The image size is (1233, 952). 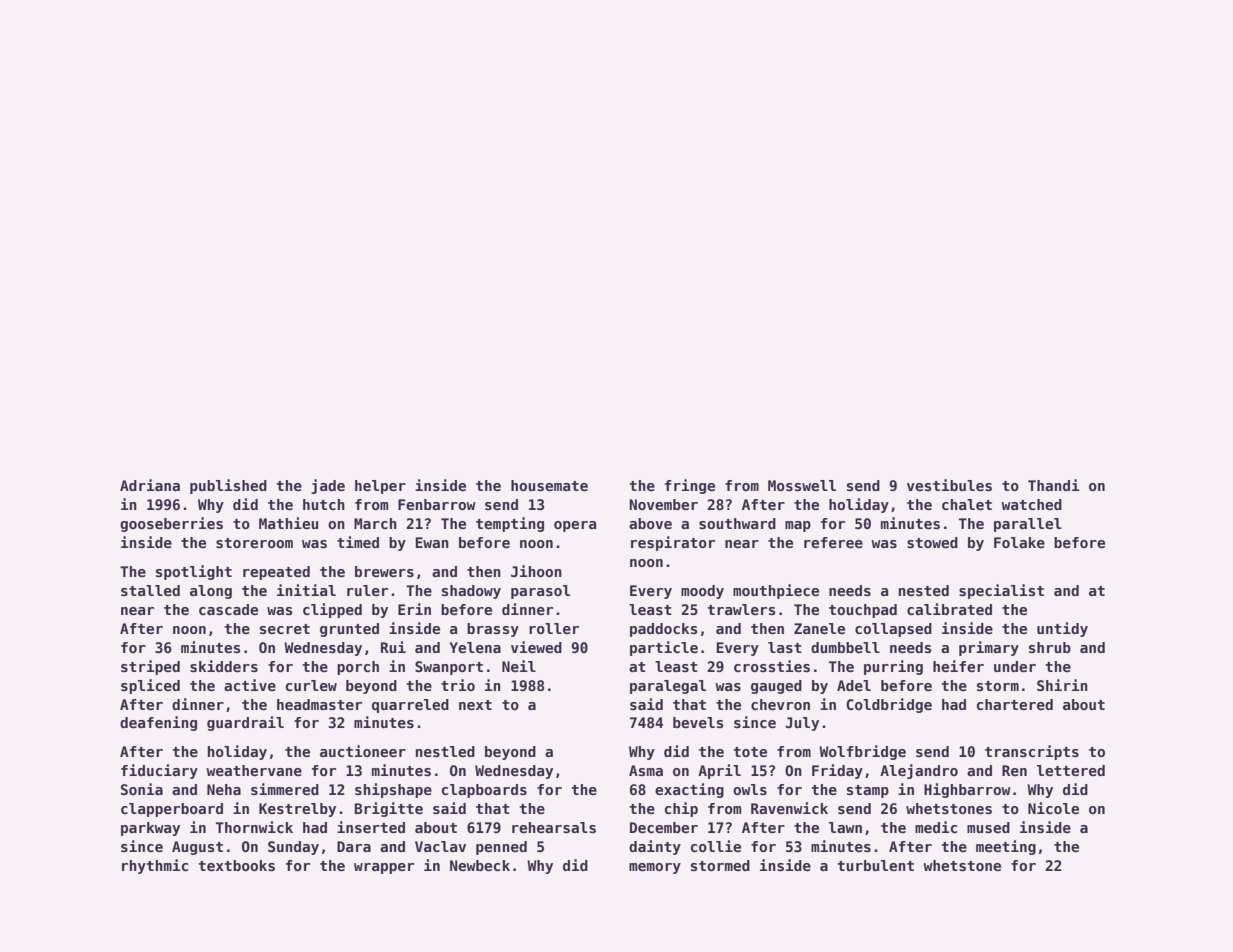 What do you see at coordinates (1028, 525) in the screenshot?
I see `parallel` at bounding box center [1028, 525].
